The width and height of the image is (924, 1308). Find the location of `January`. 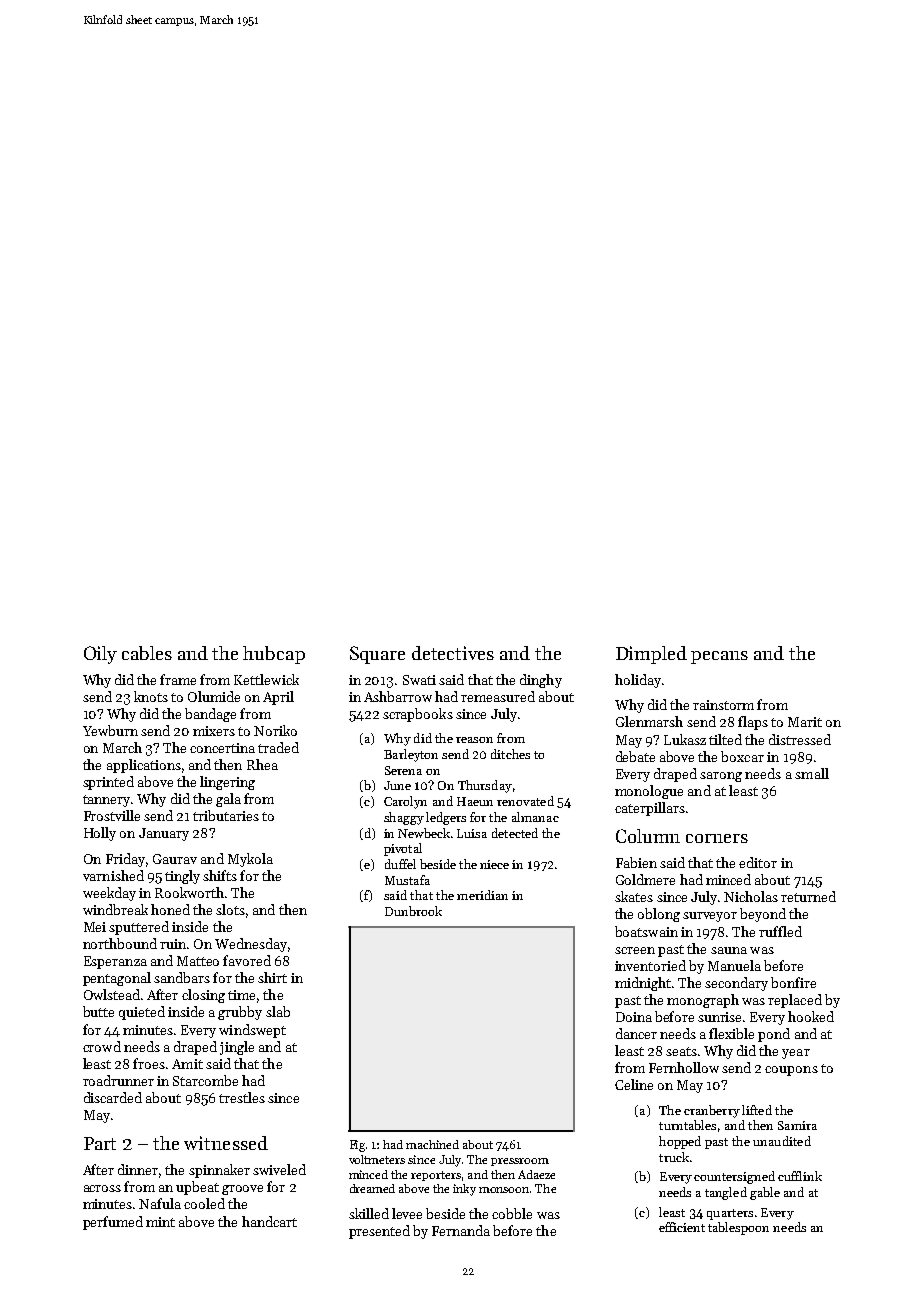

January is located at coordinates (164, 834).
